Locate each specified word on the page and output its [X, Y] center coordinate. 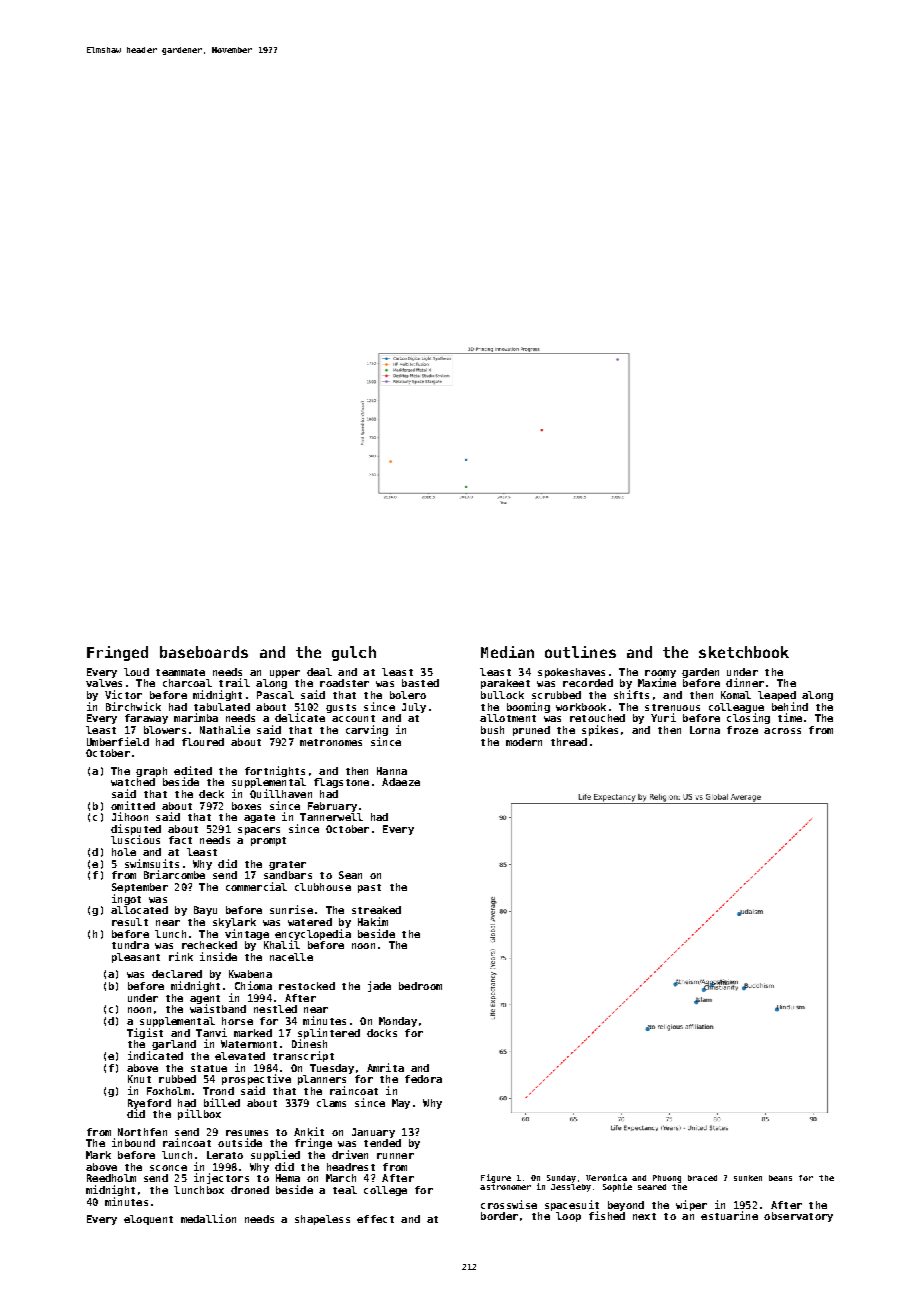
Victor [123, 694]
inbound [133, 1142]
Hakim [373, 921]
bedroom [420, 986]
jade [379, 986]
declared [177, 974]
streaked [376, 910]
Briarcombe [174, 874]
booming [528, 707]
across [782, 731]
